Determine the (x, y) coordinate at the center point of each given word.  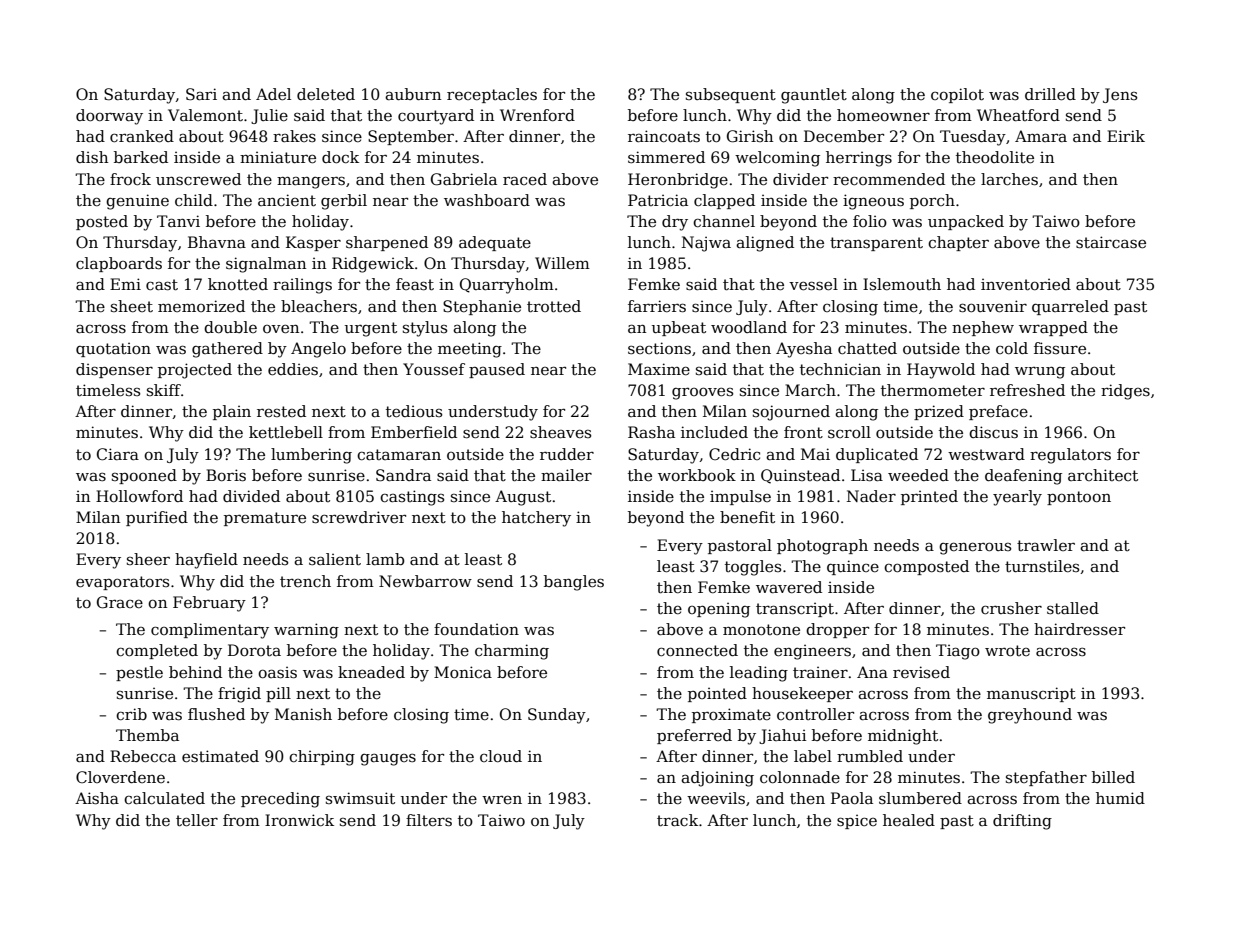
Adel (273, 94)
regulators (1070, 456)
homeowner (883, 115)
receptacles (492, 95)
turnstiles (1042, 566)
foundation (476, 629)
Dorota (254, 650)
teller (197, 820)
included (714, 432)
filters (429, 820)
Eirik (1126, 136)
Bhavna (217, 242)
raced (525, 179)
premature (265, 519)
